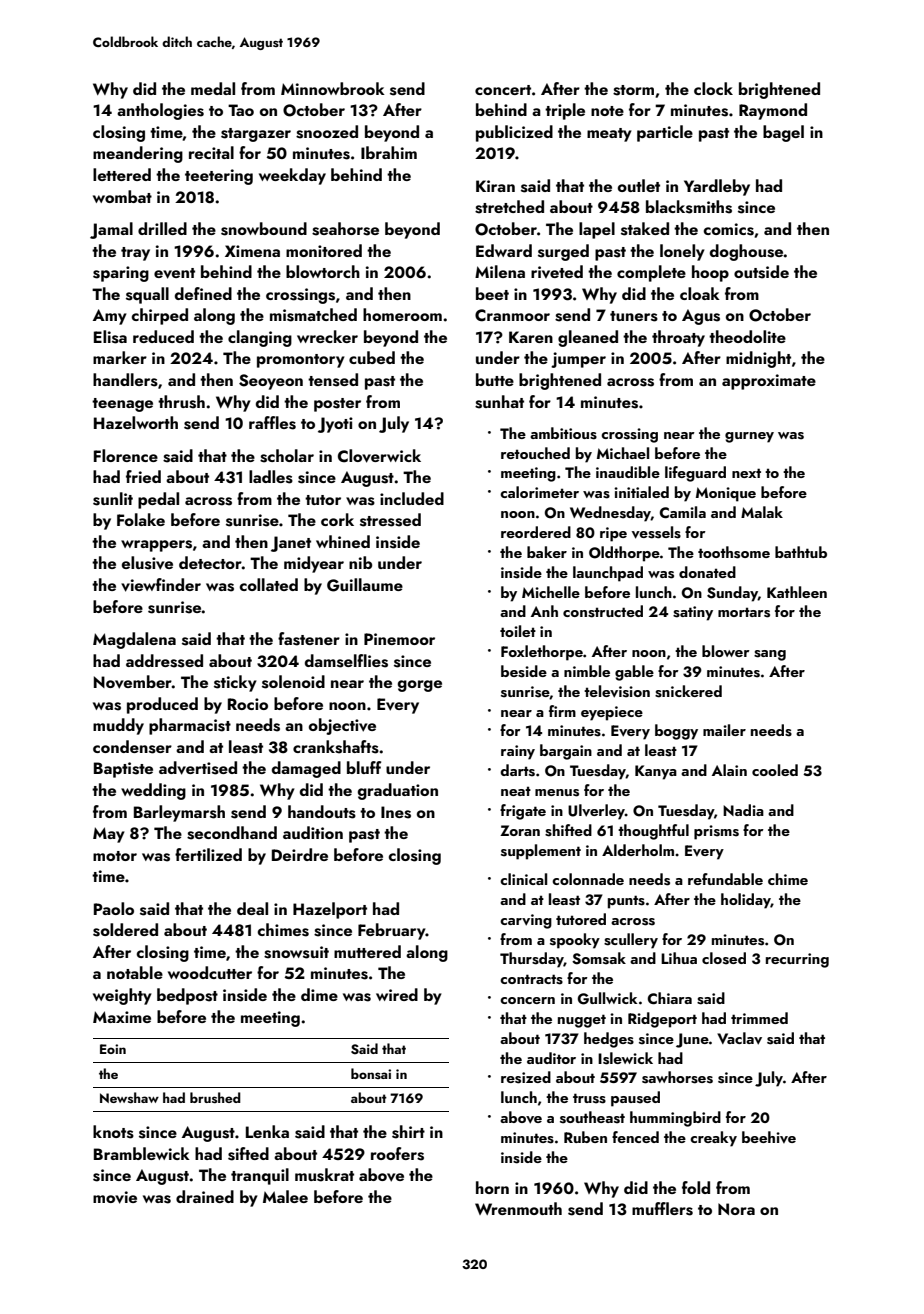  I want to click on fold, so click(696, 1187).
